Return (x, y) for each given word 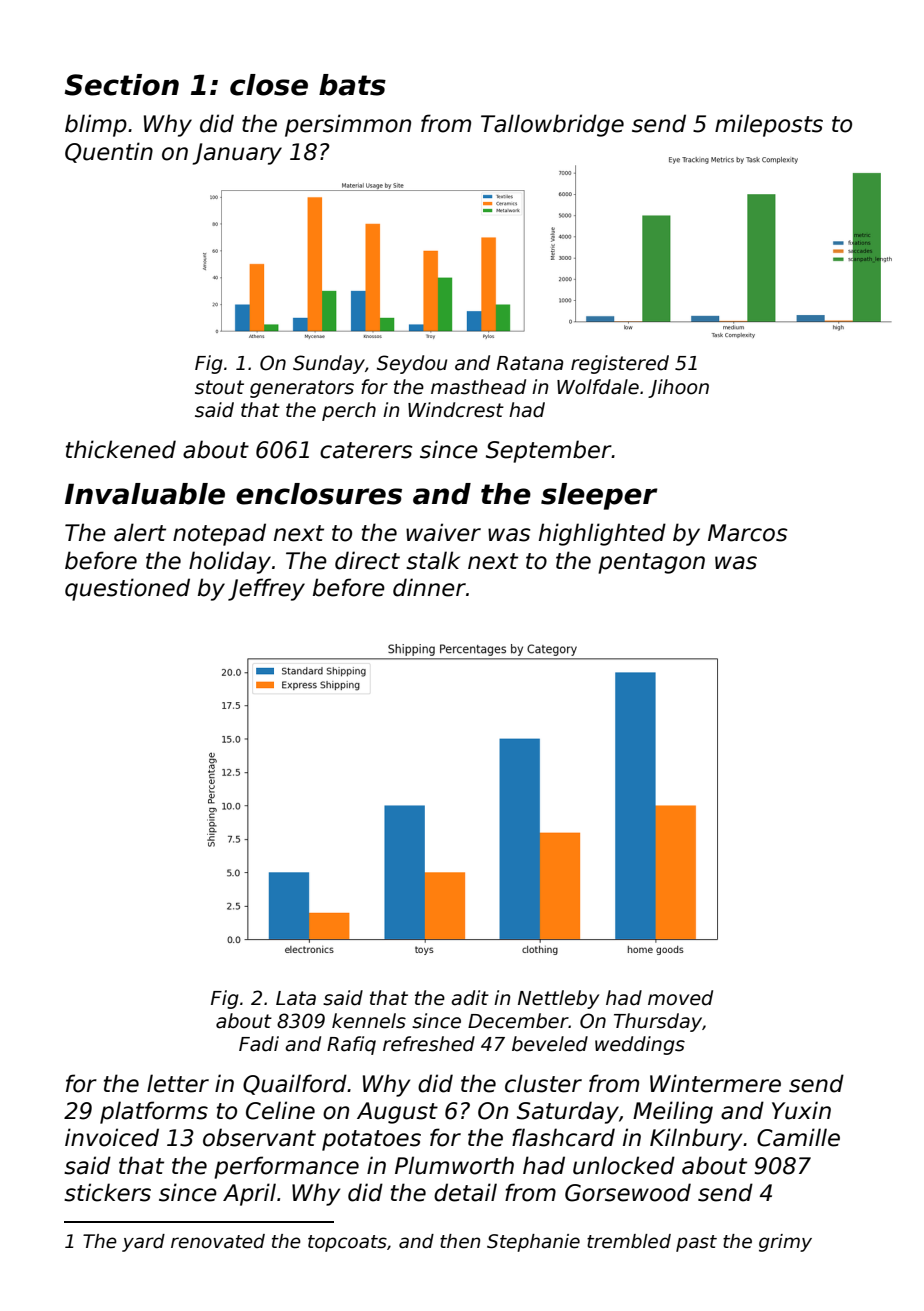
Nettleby (558, 999)
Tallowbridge (552, 125)
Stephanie (533, 1243)
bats (352, 85)
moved (680, 998)
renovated (218, 1241)
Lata (296, 998)
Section (122, 85)
